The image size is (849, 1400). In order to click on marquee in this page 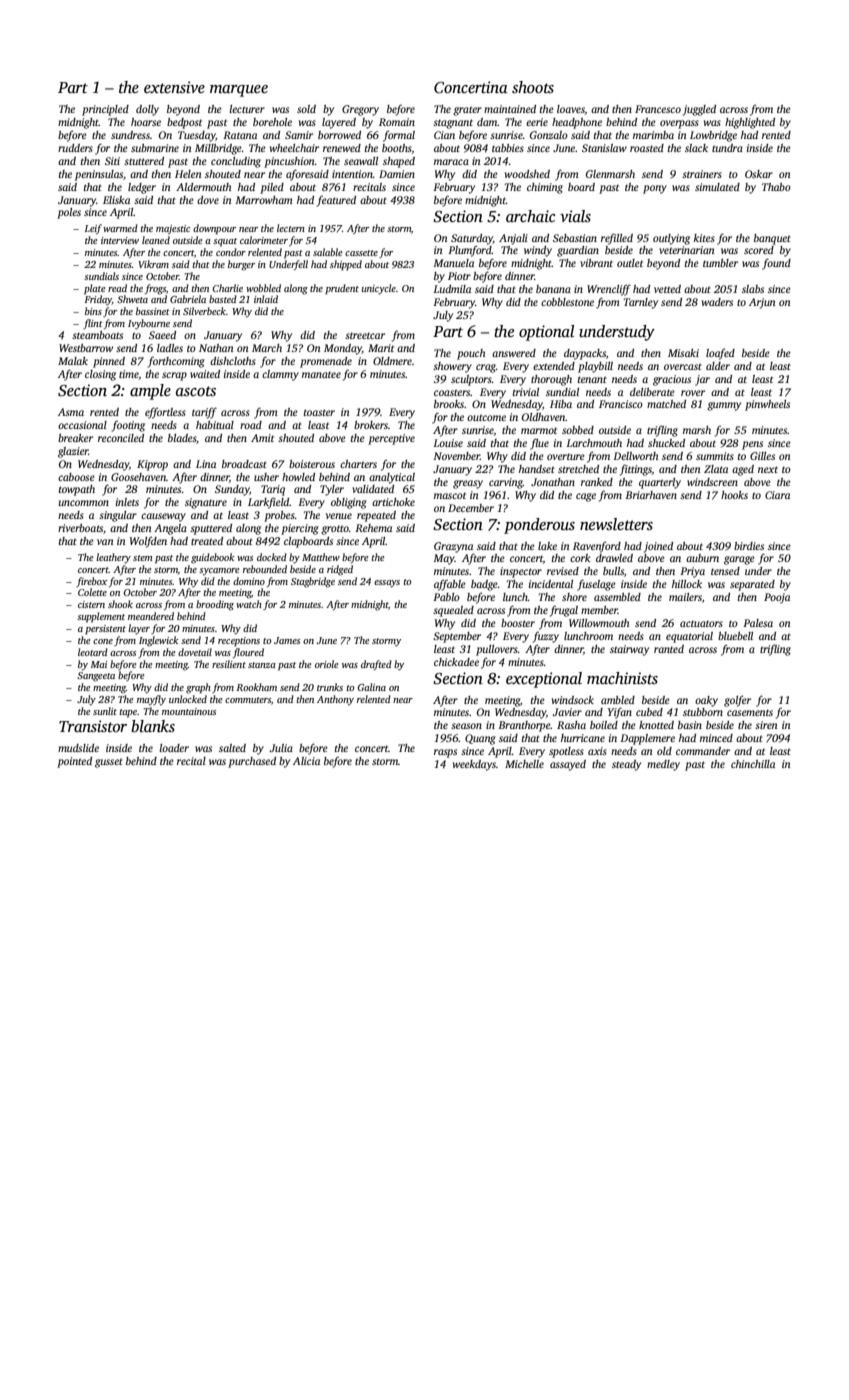, I will do `click(239, 91)`.
